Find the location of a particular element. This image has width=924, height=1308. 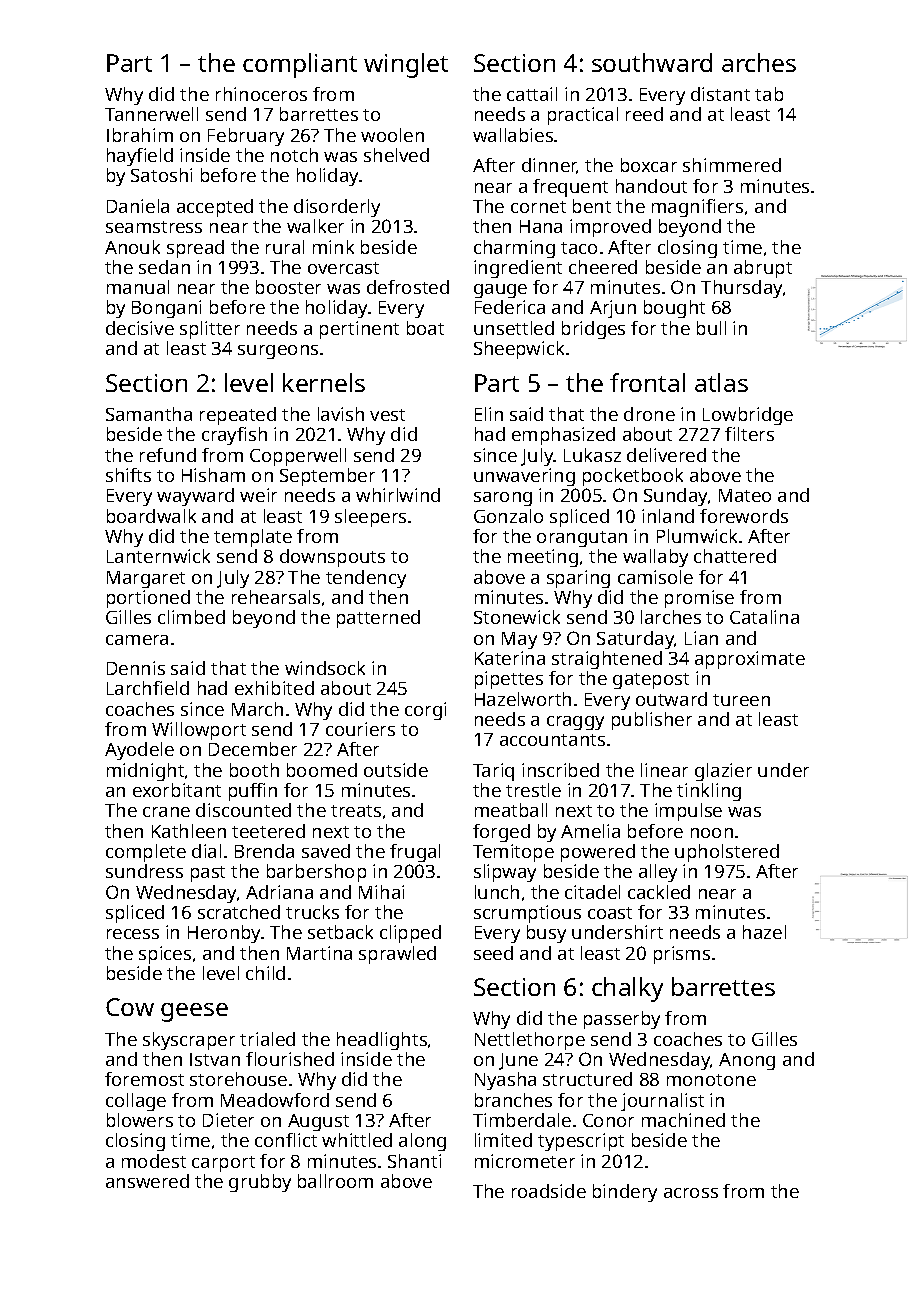

pocketbook is located at coordinates (633, 477).
